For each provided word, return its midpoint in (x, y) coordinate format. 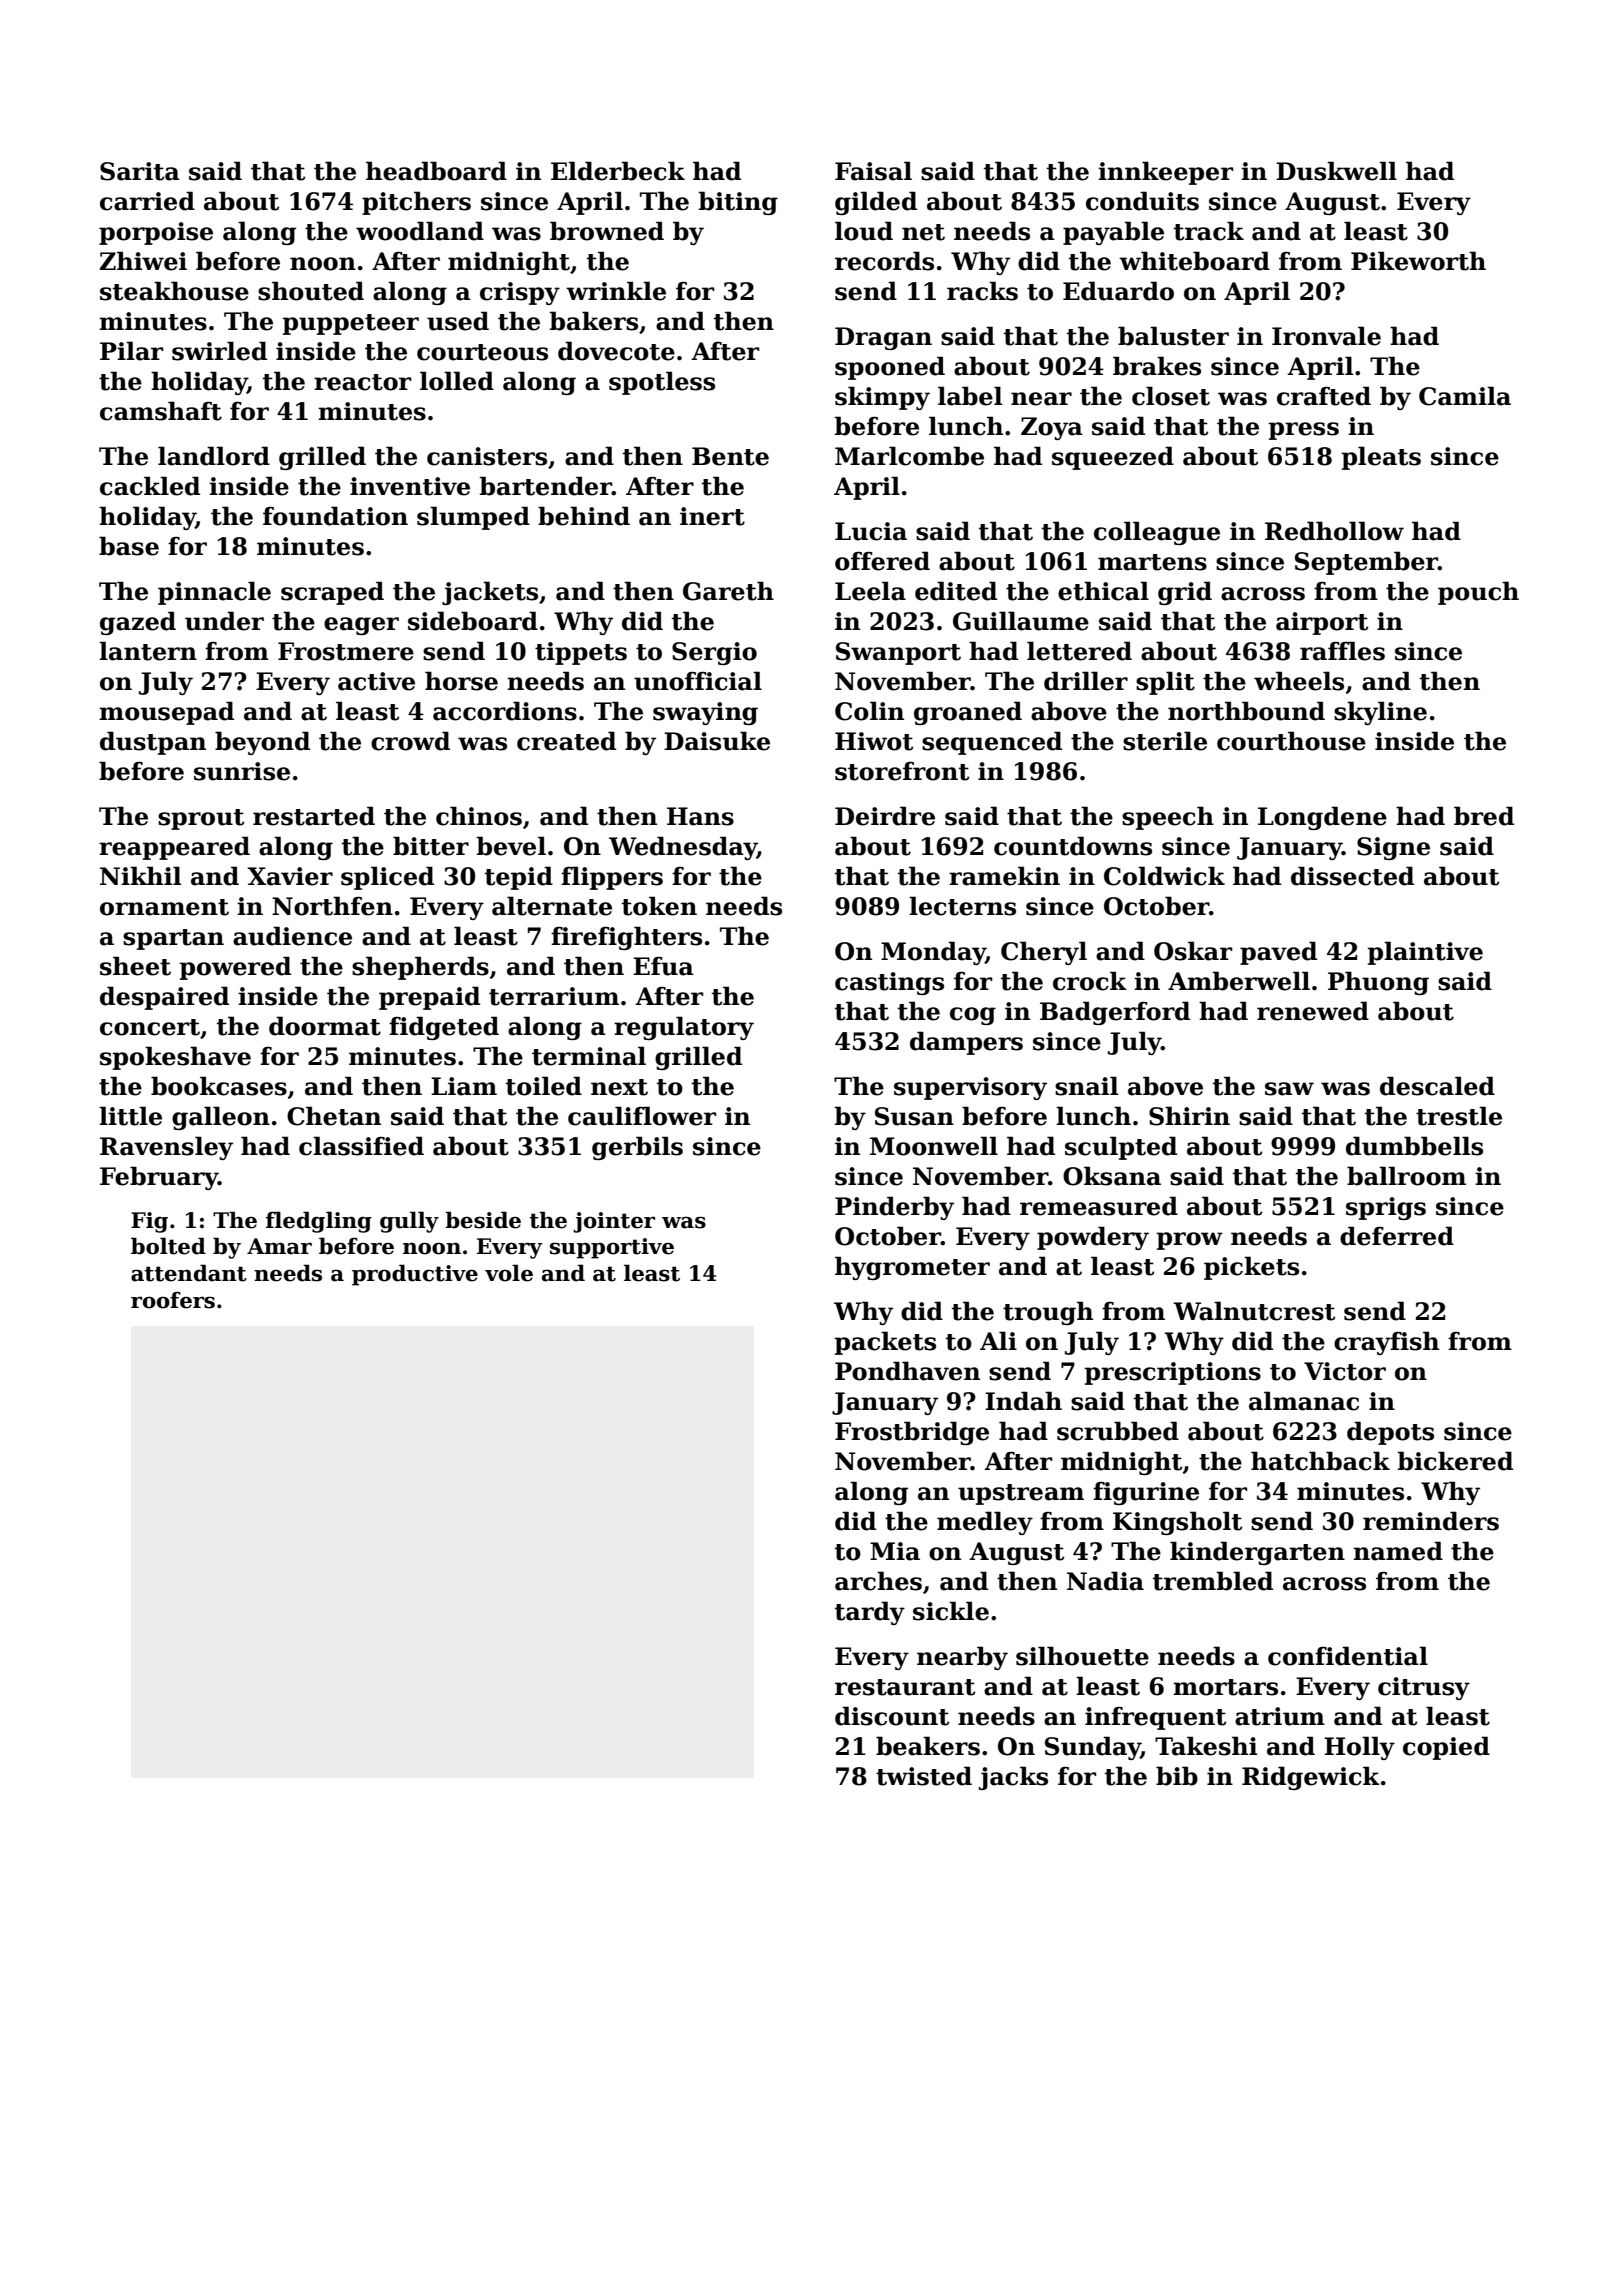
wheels (1299, 681)
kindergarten (1257, 1553)
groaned (968, 713)
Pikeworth (1418, 261)
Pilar (131, 351)
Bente (730, 456)
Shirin (1189, 1116)
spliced (387, 878)
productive (415, 1275)
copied (1446, 1748)
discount (892, 1716)
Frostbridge (912, 1433)
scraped (332, 593)
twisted (924, 1776)
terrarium (554, 996)
